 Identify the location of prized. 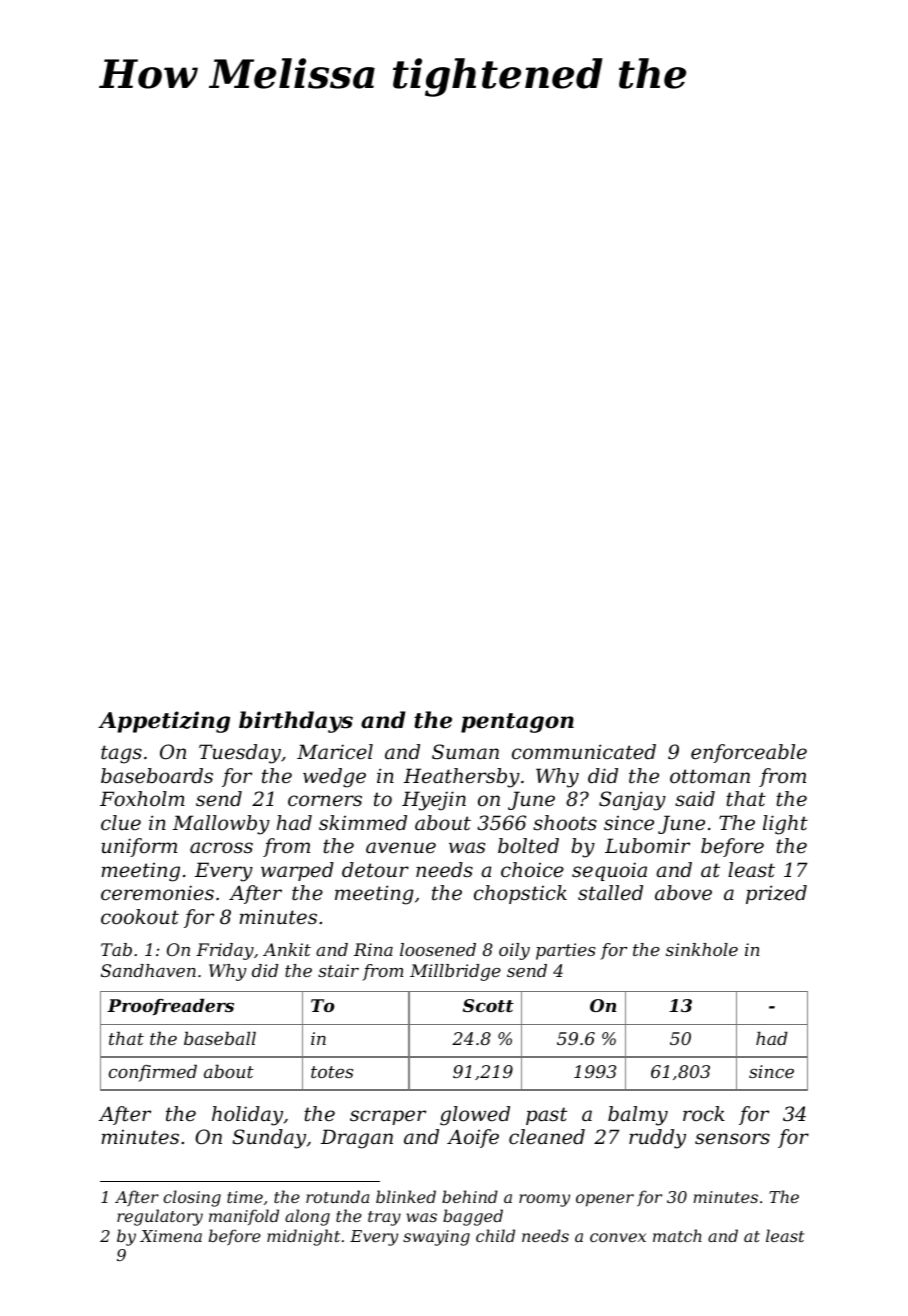
(776, 894).
